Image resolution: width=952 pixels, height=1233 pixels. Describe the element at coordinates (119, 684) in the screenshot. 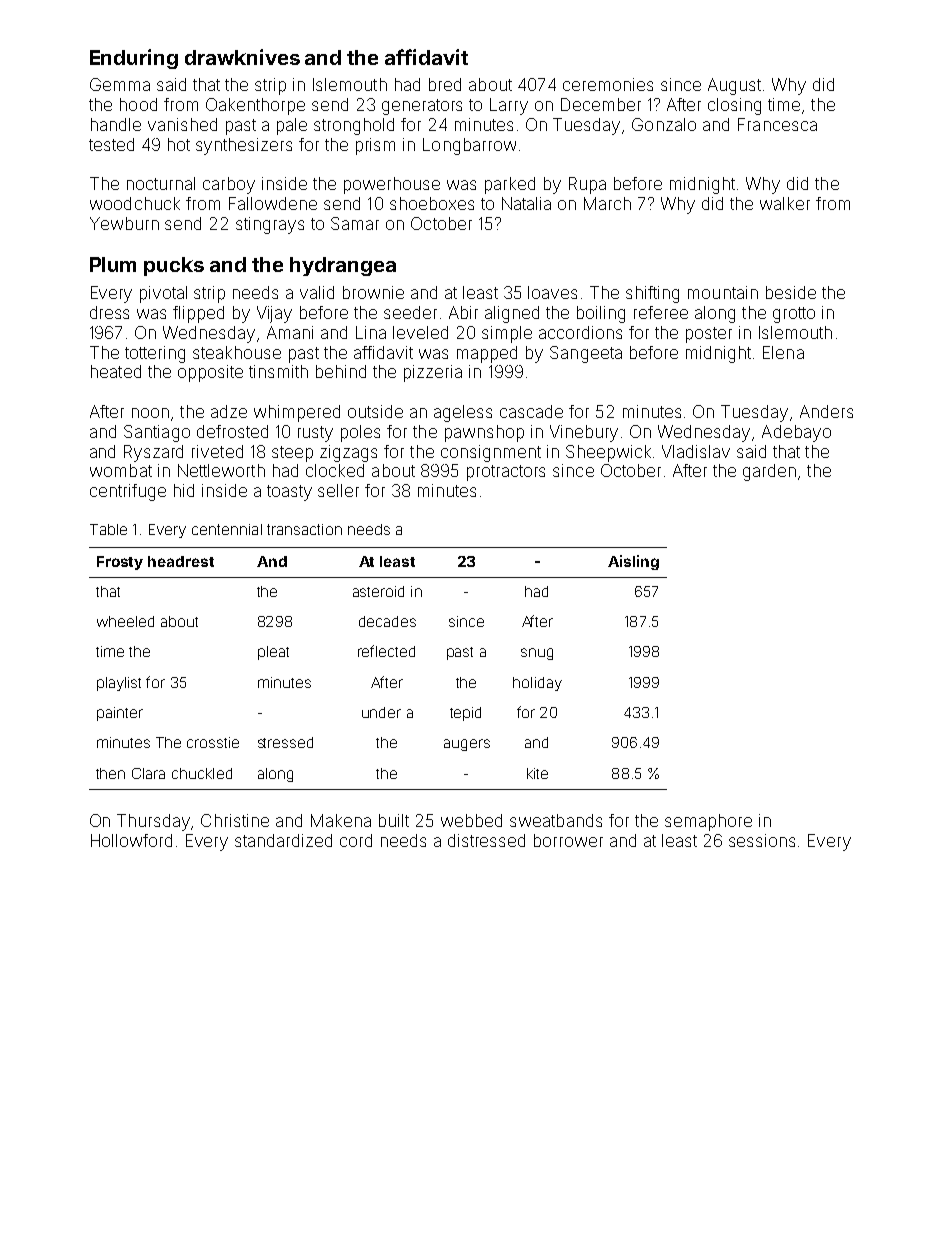

I see `playlist` at that location.
